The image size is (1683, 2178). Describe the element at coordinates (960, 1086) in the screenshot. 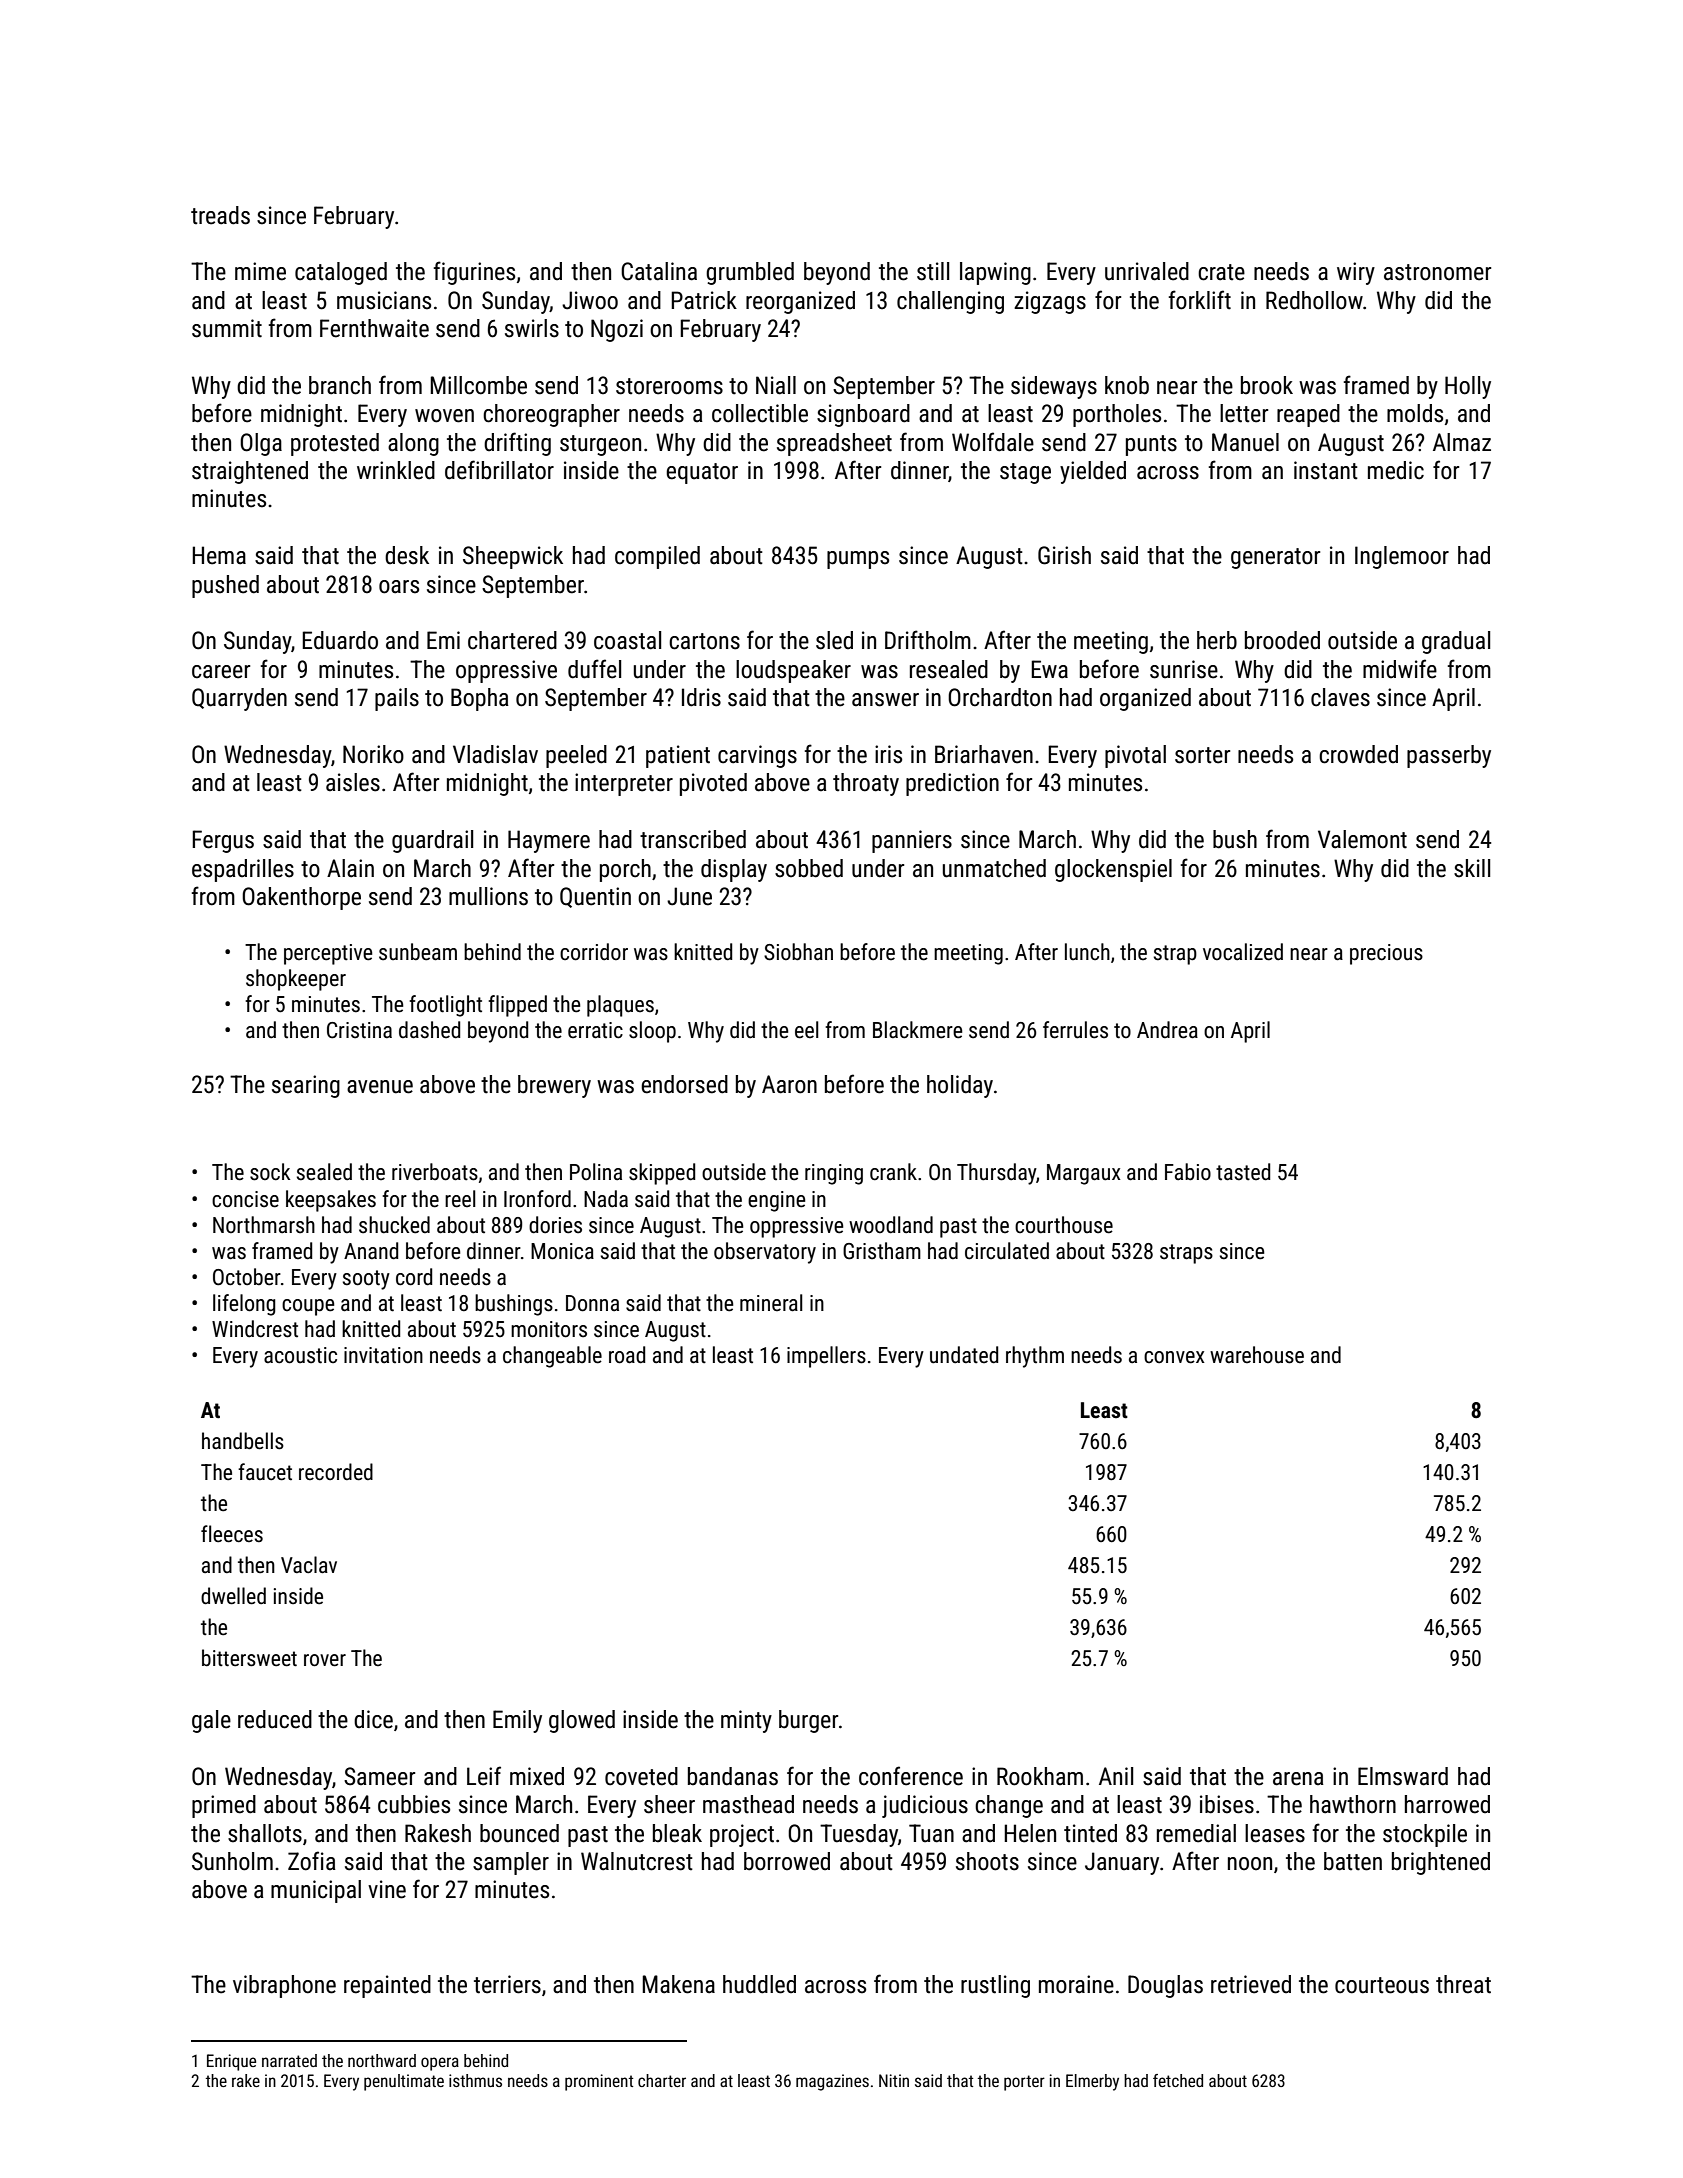

I see `holiday` at that location.
